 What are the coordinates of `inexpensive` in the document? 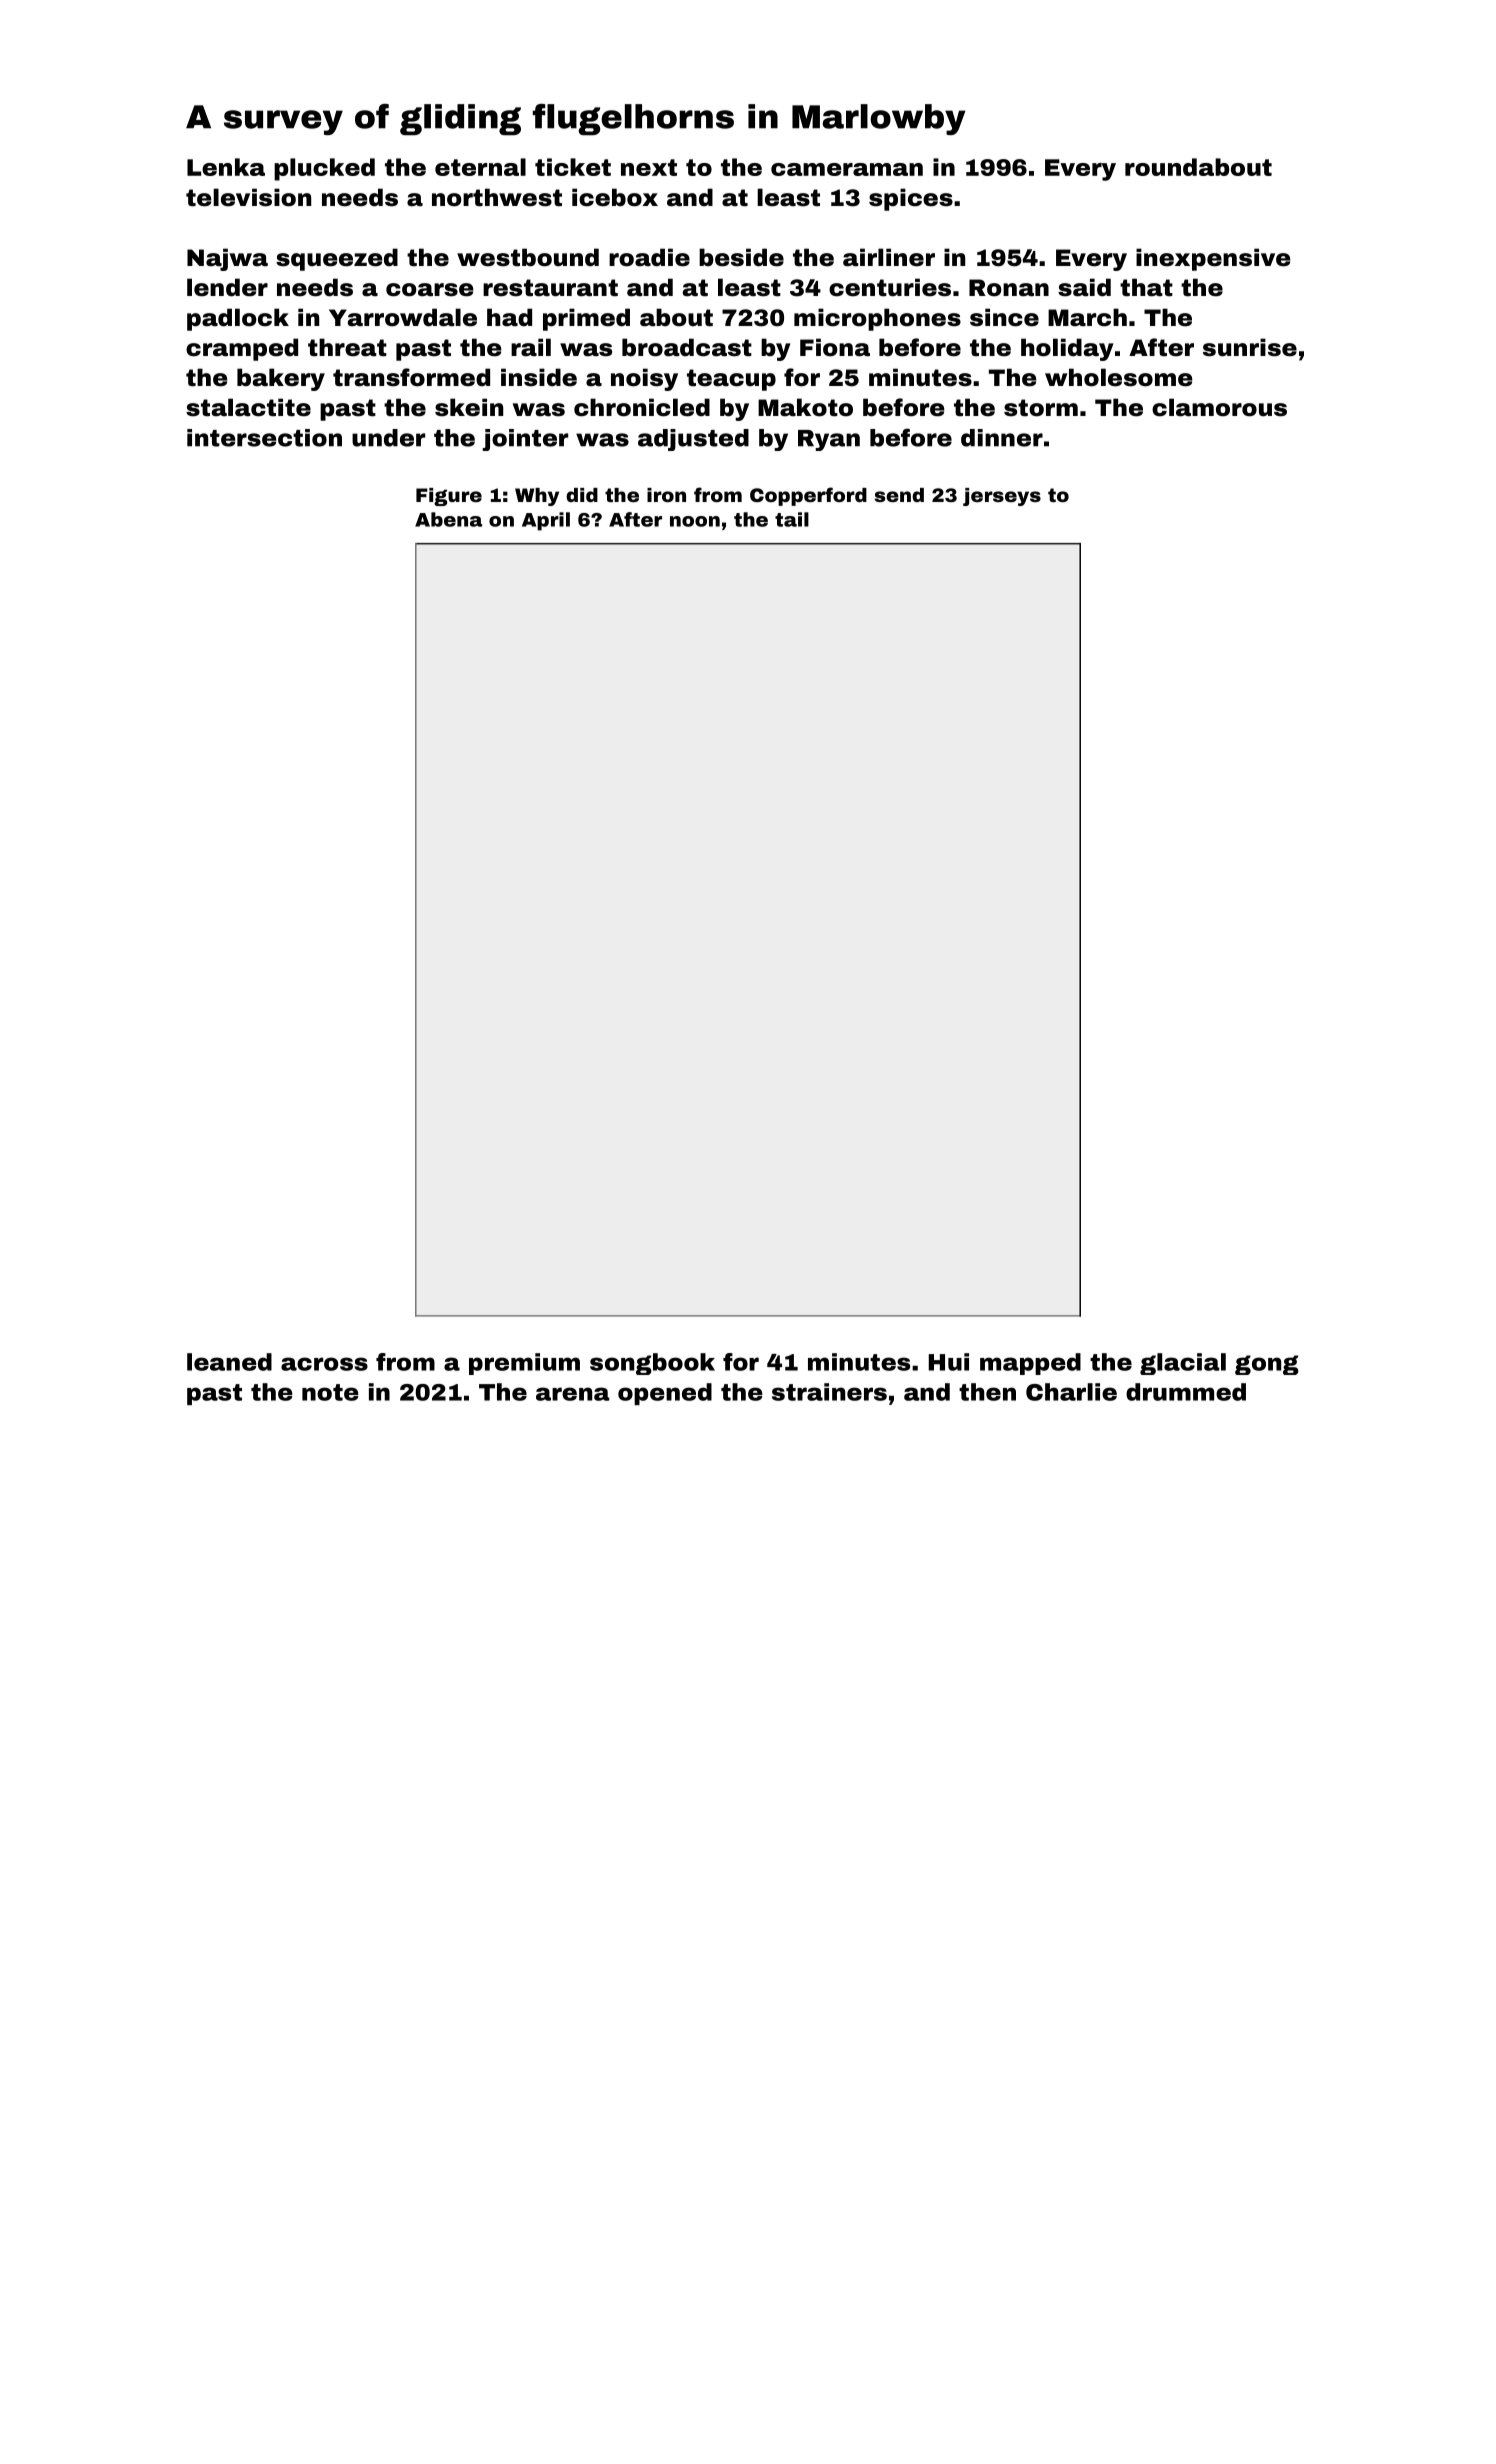 It's located at (1213, 259).
